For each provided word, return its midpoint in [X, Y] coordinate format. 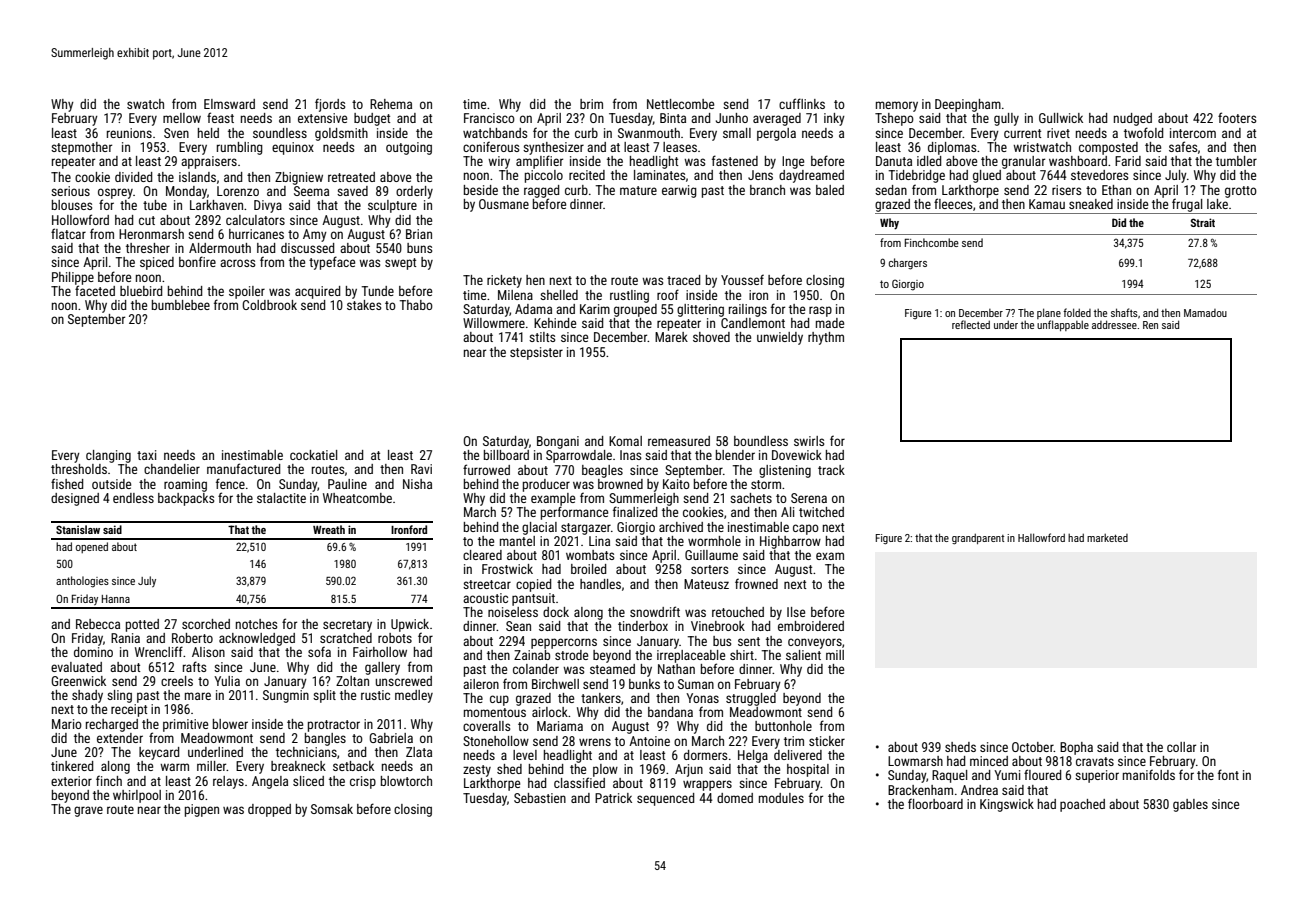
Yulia [227, 681]
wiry [499, 162]
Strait [1203, 222]
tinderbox [643, 626]
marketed [1107, 538]
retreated [351, 177]
